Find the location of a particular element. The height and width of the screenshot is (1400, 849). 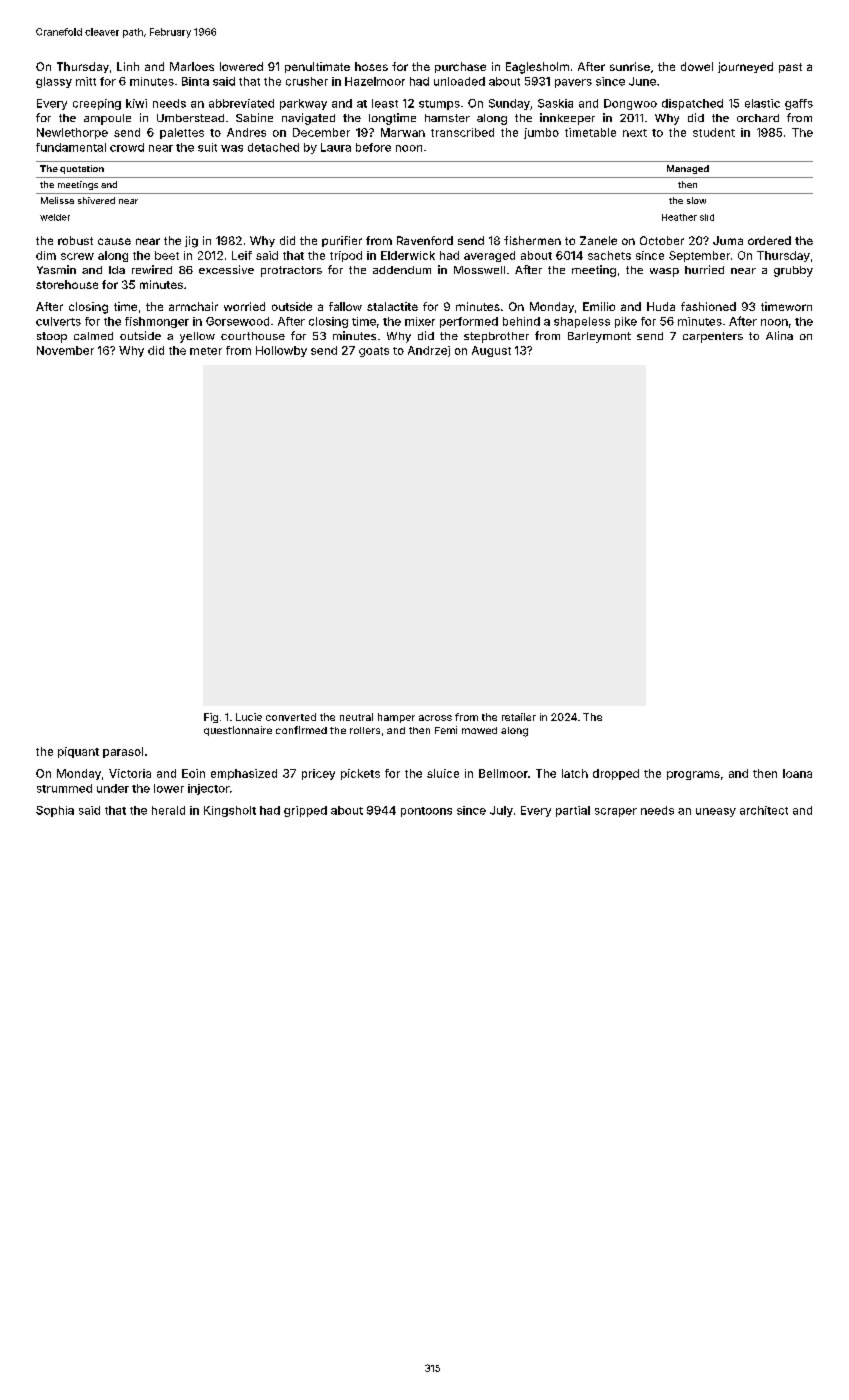

herald is located at coordinates (168, 810).
